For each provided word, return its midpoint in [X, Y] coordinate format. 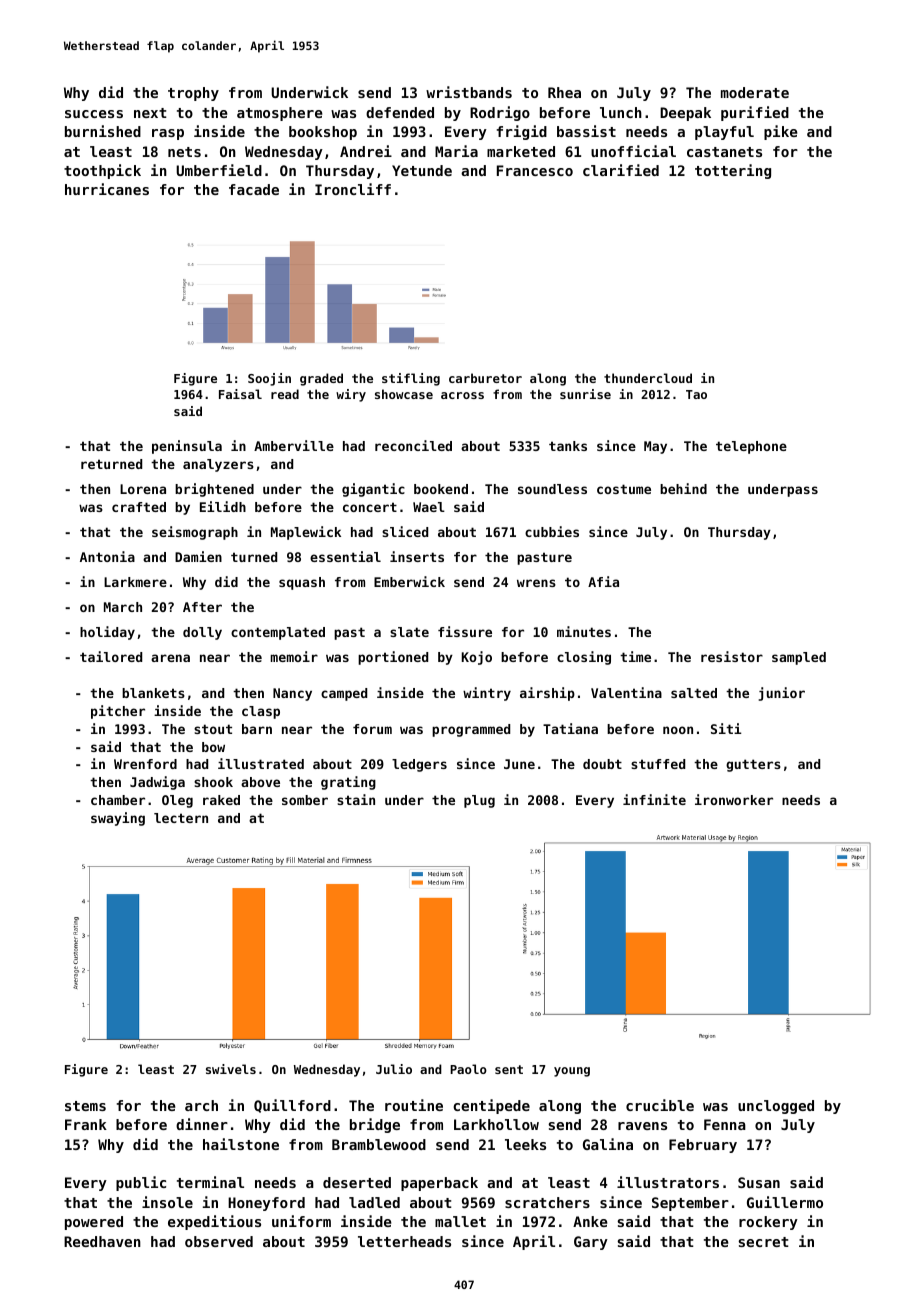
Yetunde [422, 170]
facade [254, 189]
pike [781, 132]
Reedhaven [102, 1241]
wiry [351, 395]
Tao [696, 394]
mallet [460, 1221]
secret [763, 1242]
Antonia [107, 556]
